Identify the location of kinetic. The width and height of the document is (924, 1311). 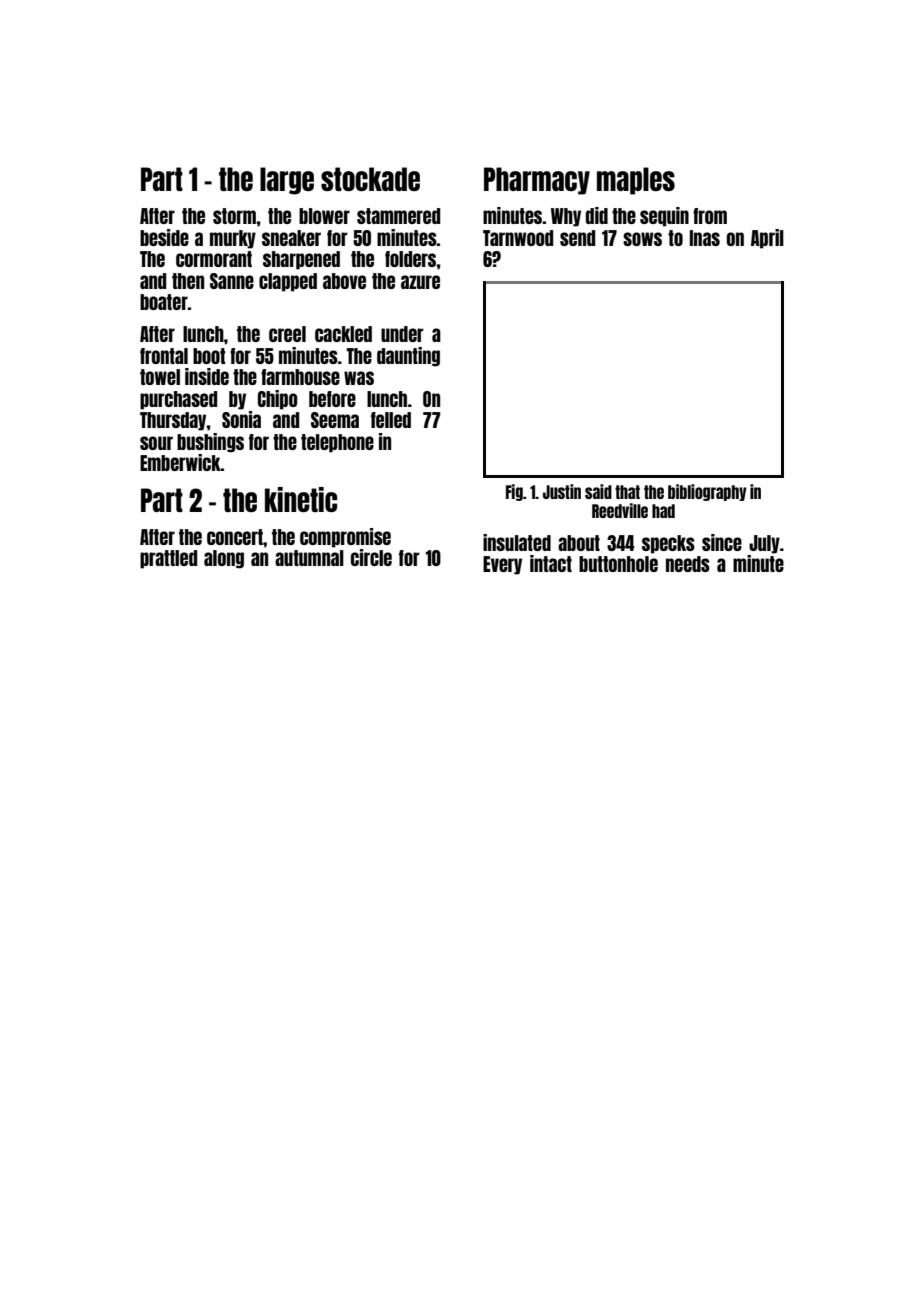
(301, 499).
